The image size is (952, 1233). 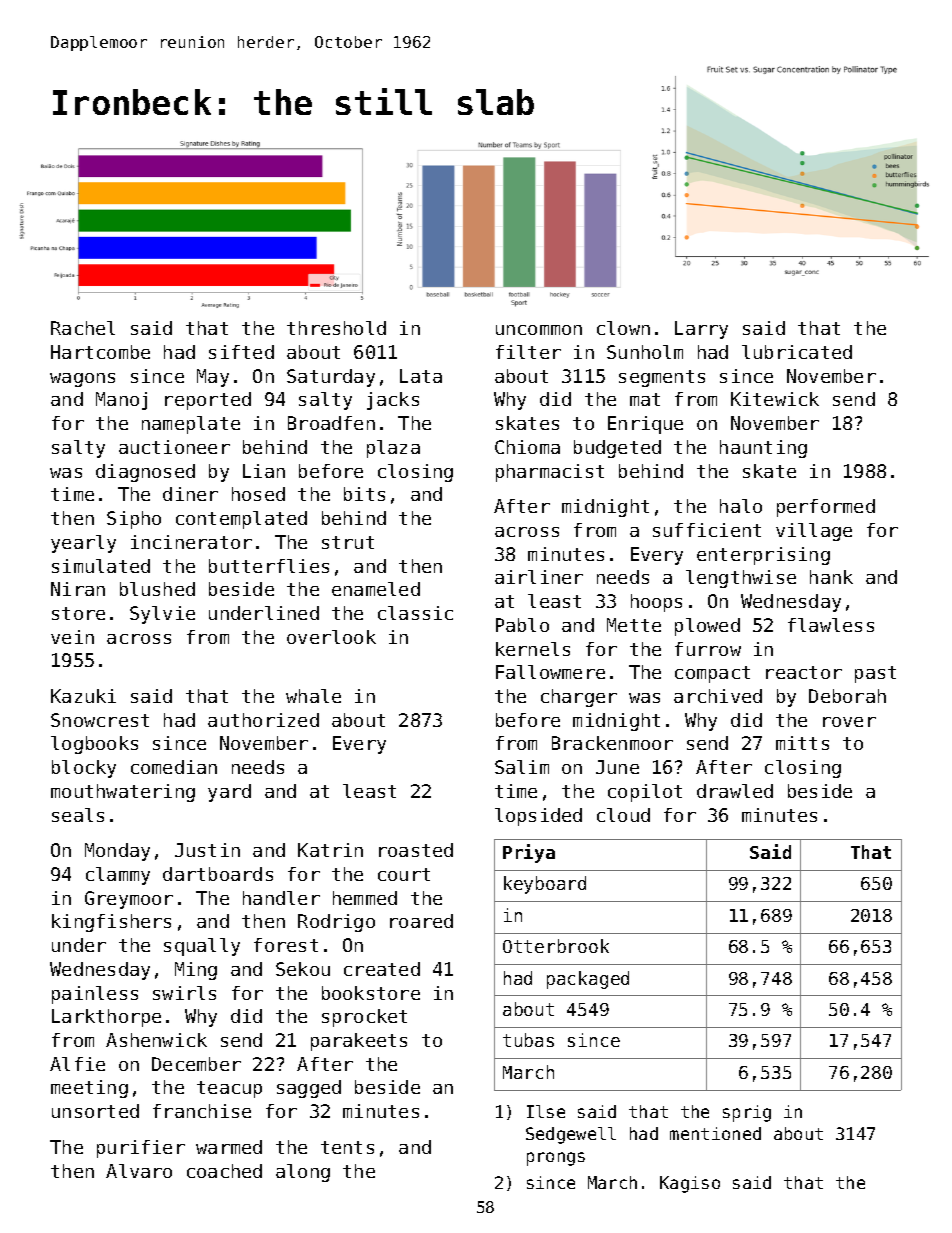 What do you see at coordinates (775, 399) in the page?
I see `Kitewick` at bounding box center [775, 399].
